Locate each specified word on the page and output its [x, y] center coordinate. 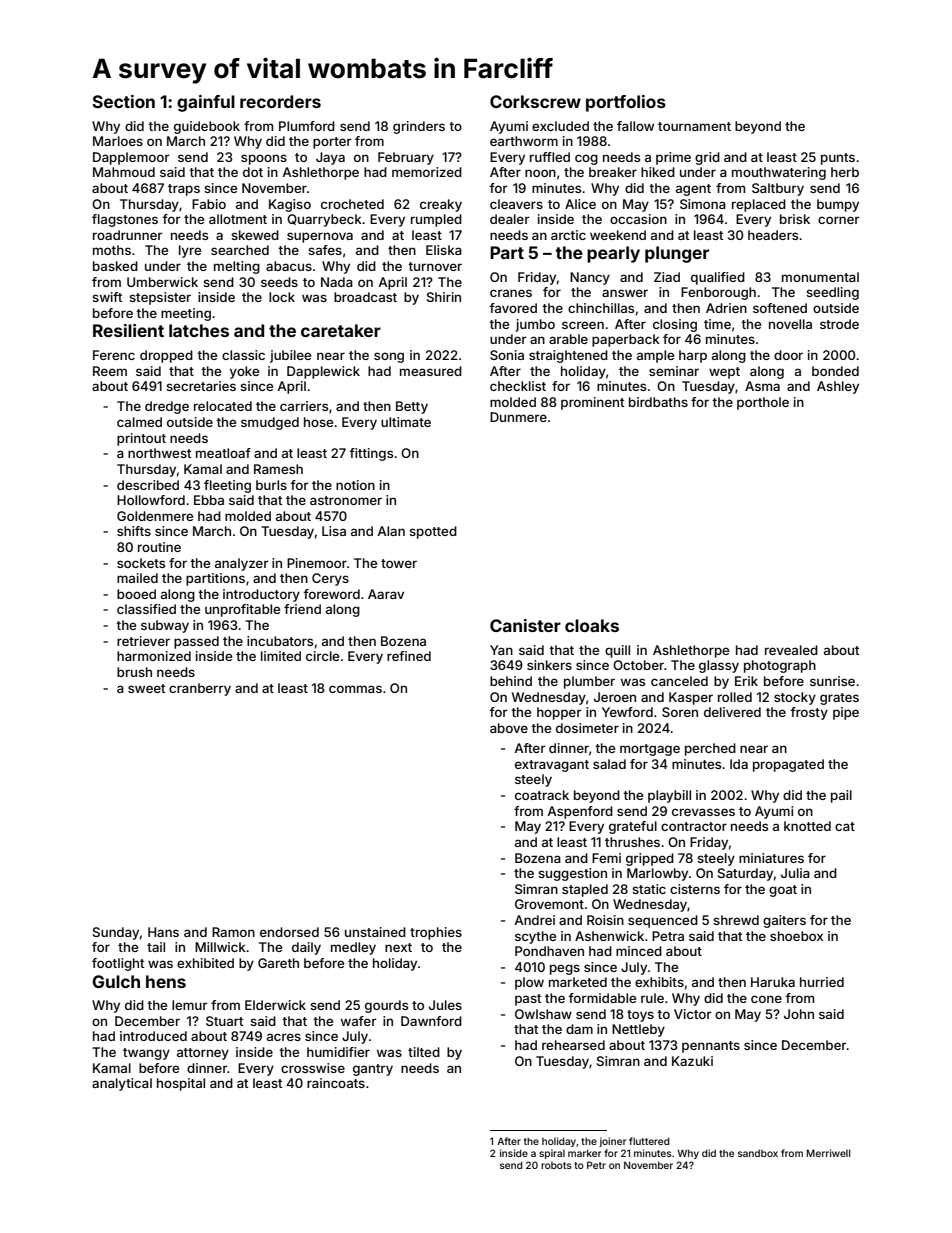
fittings [371, 454]
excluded [560, 126]
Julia [795, 873]
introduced [153, 1036]
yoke [244, 372]
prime [673, 158]
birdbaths [658, 402]
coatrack [542, 795]
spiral [552, 1154]
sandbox [758, 1153]
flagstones [125, 220]
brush [134, 672]
